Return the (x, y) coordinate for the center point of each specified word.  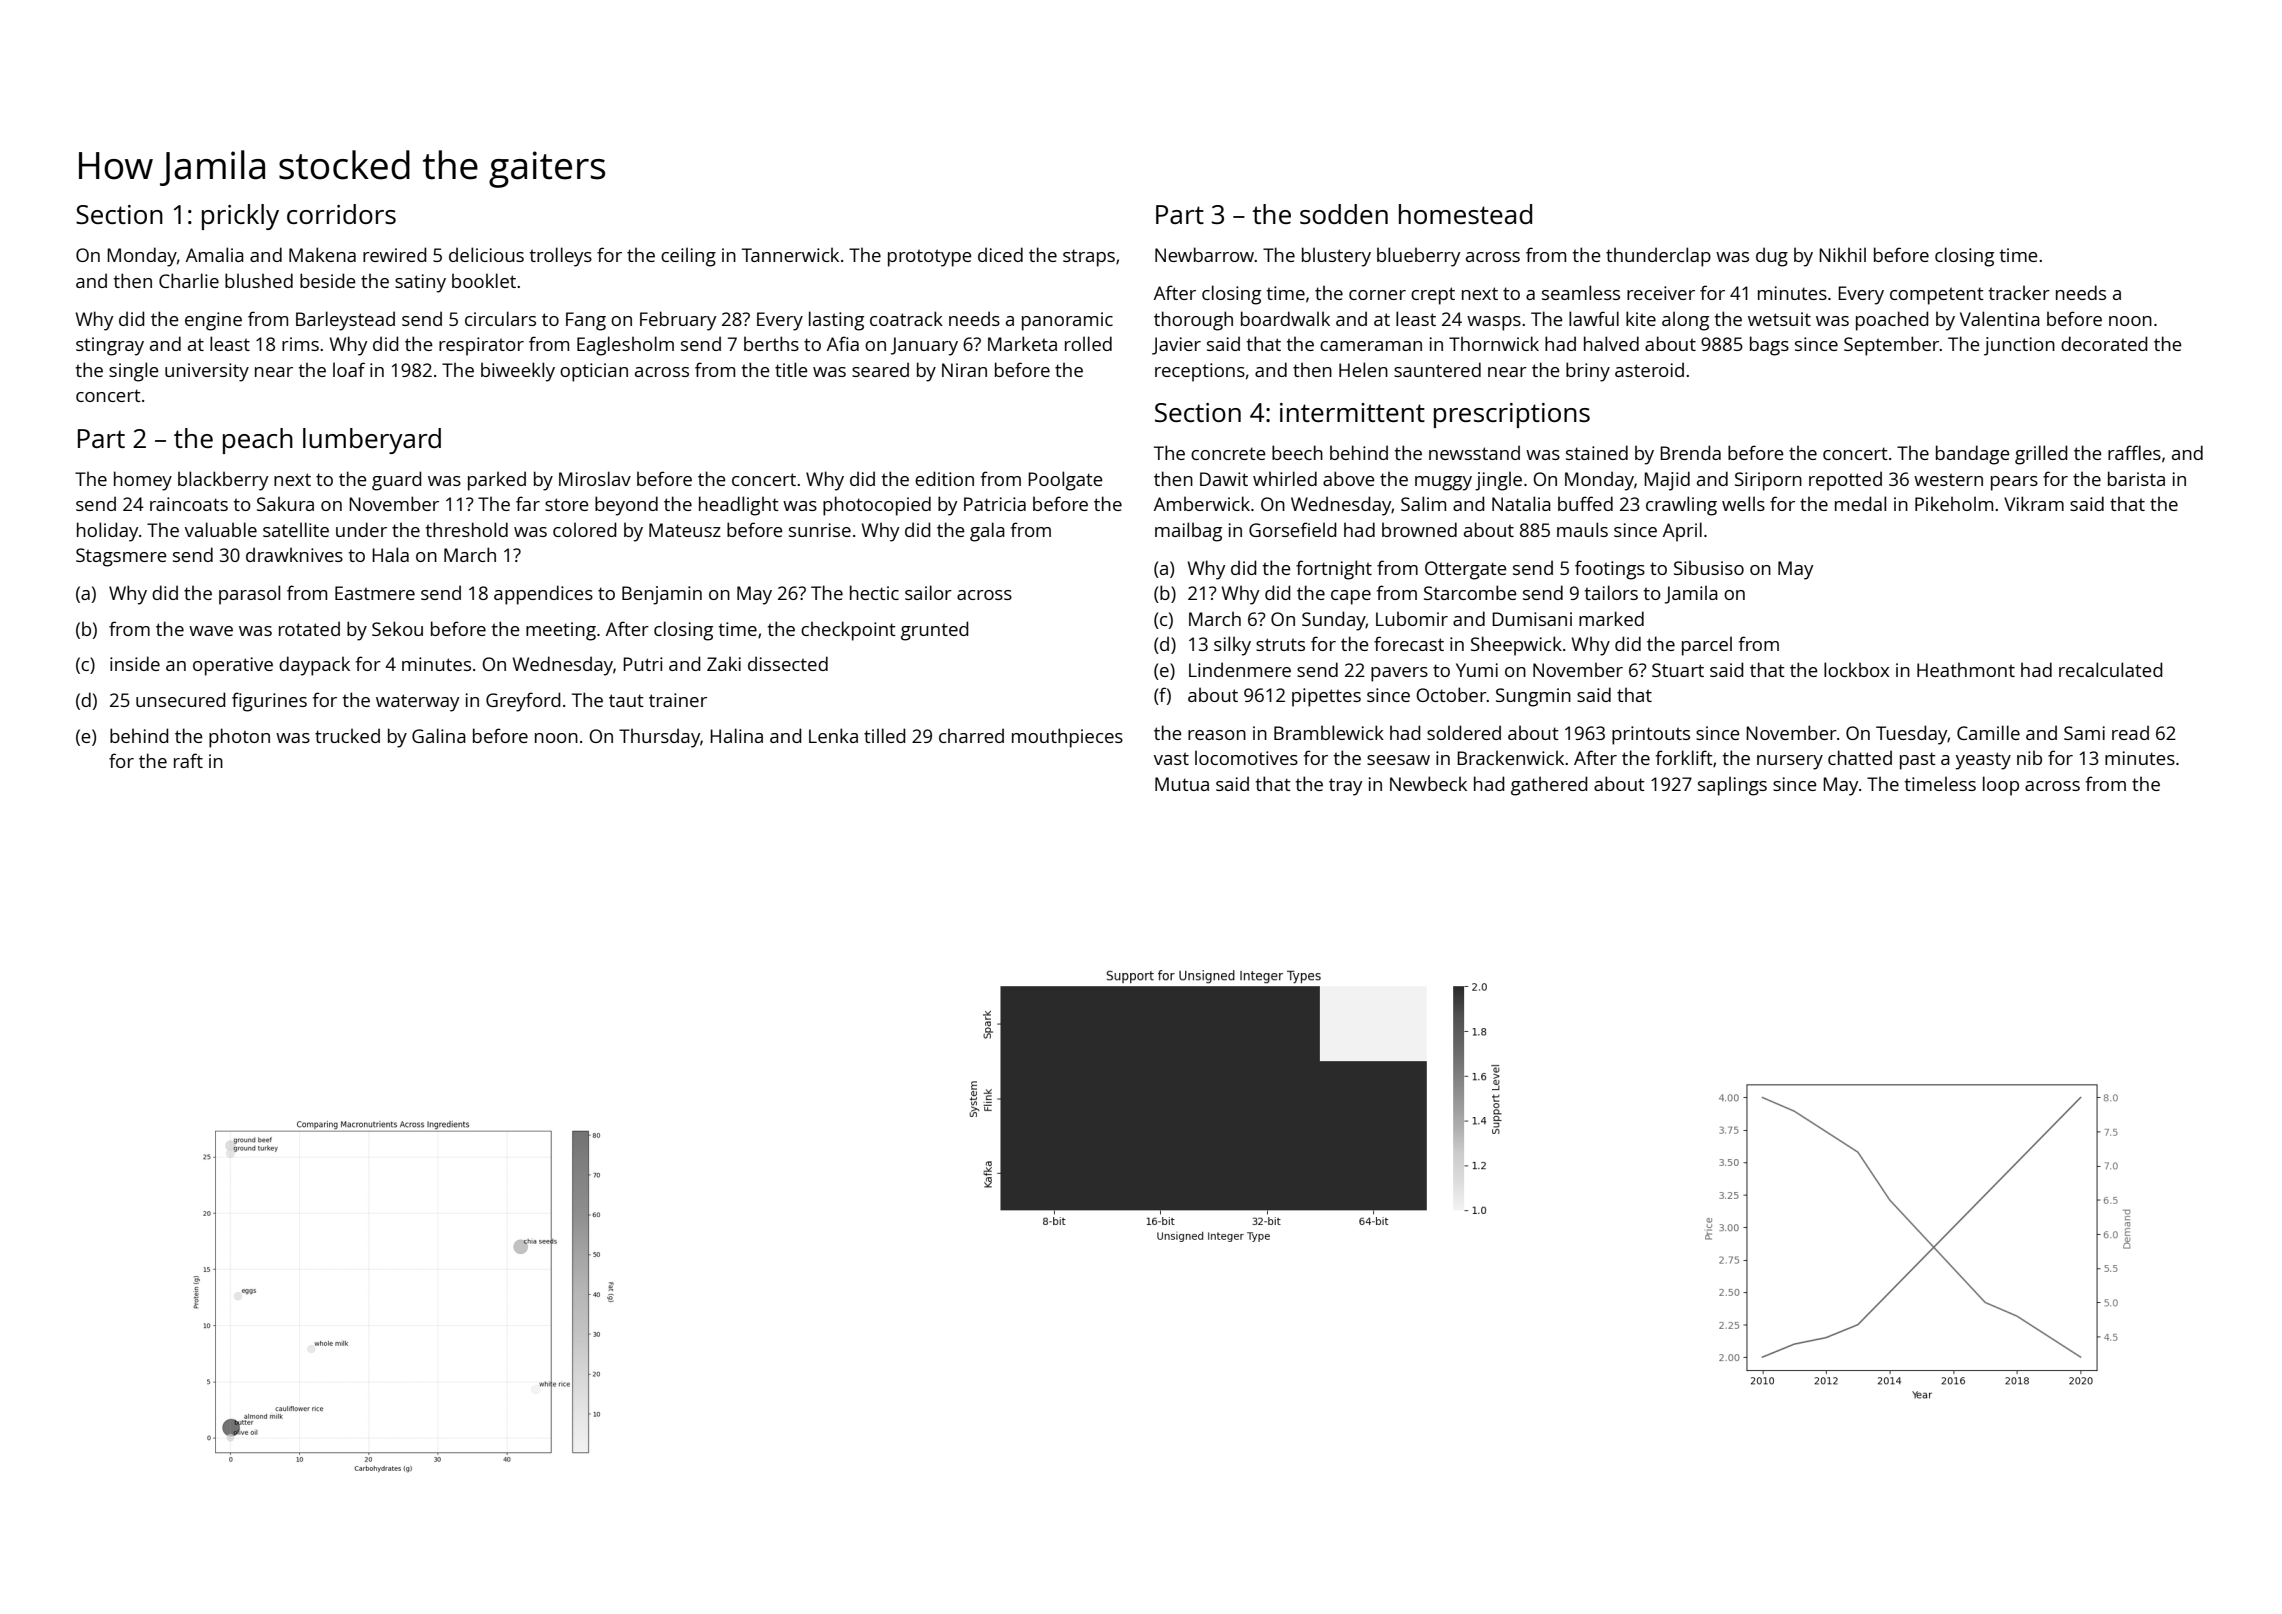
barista (2136, 478)
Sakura (285, 503)
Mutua (1182, 784)
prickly (240, 217)
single (134, 372)
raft (188, 760)
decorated (2104, 343)
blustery (1336, 257)
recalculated (2111, 669)
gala (987, 532)
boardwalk (1285, 318)
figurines (269, 702)
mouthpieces (1067, 738)
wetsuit (1779, 319)
